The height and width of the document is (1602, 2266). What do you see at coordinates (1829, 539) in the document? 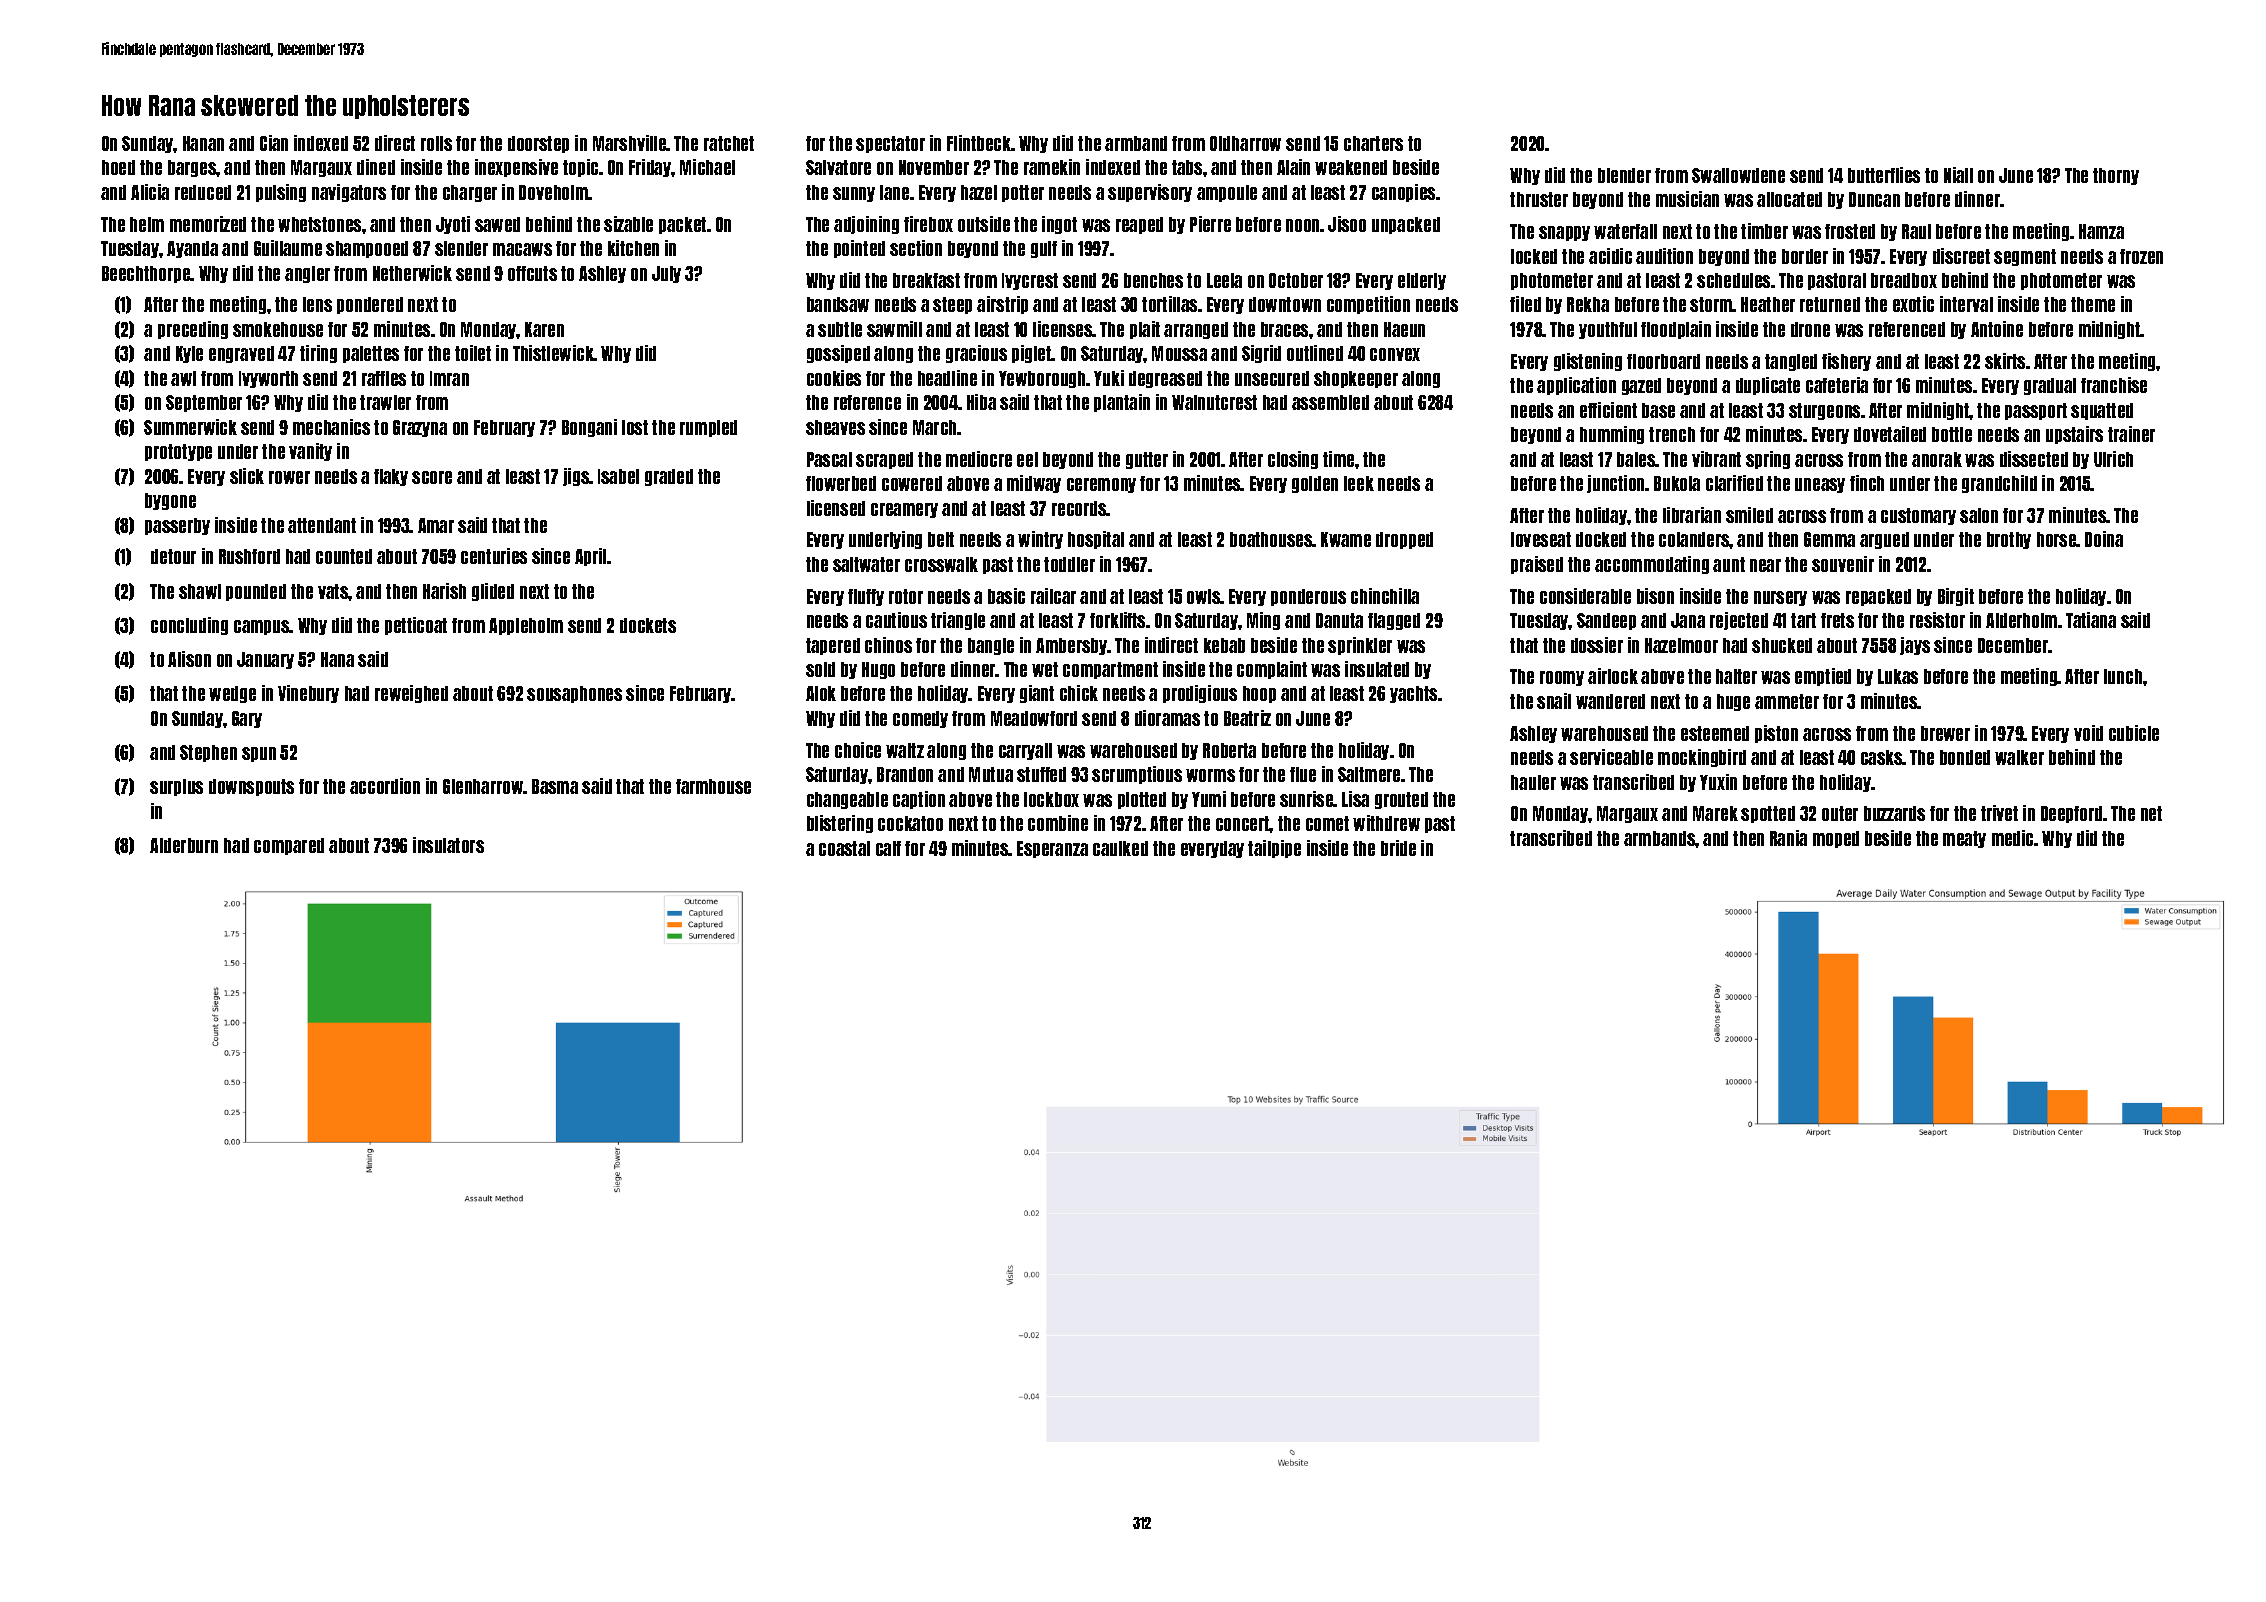
I see `Gemma` at bounding box center [1829, 539].
